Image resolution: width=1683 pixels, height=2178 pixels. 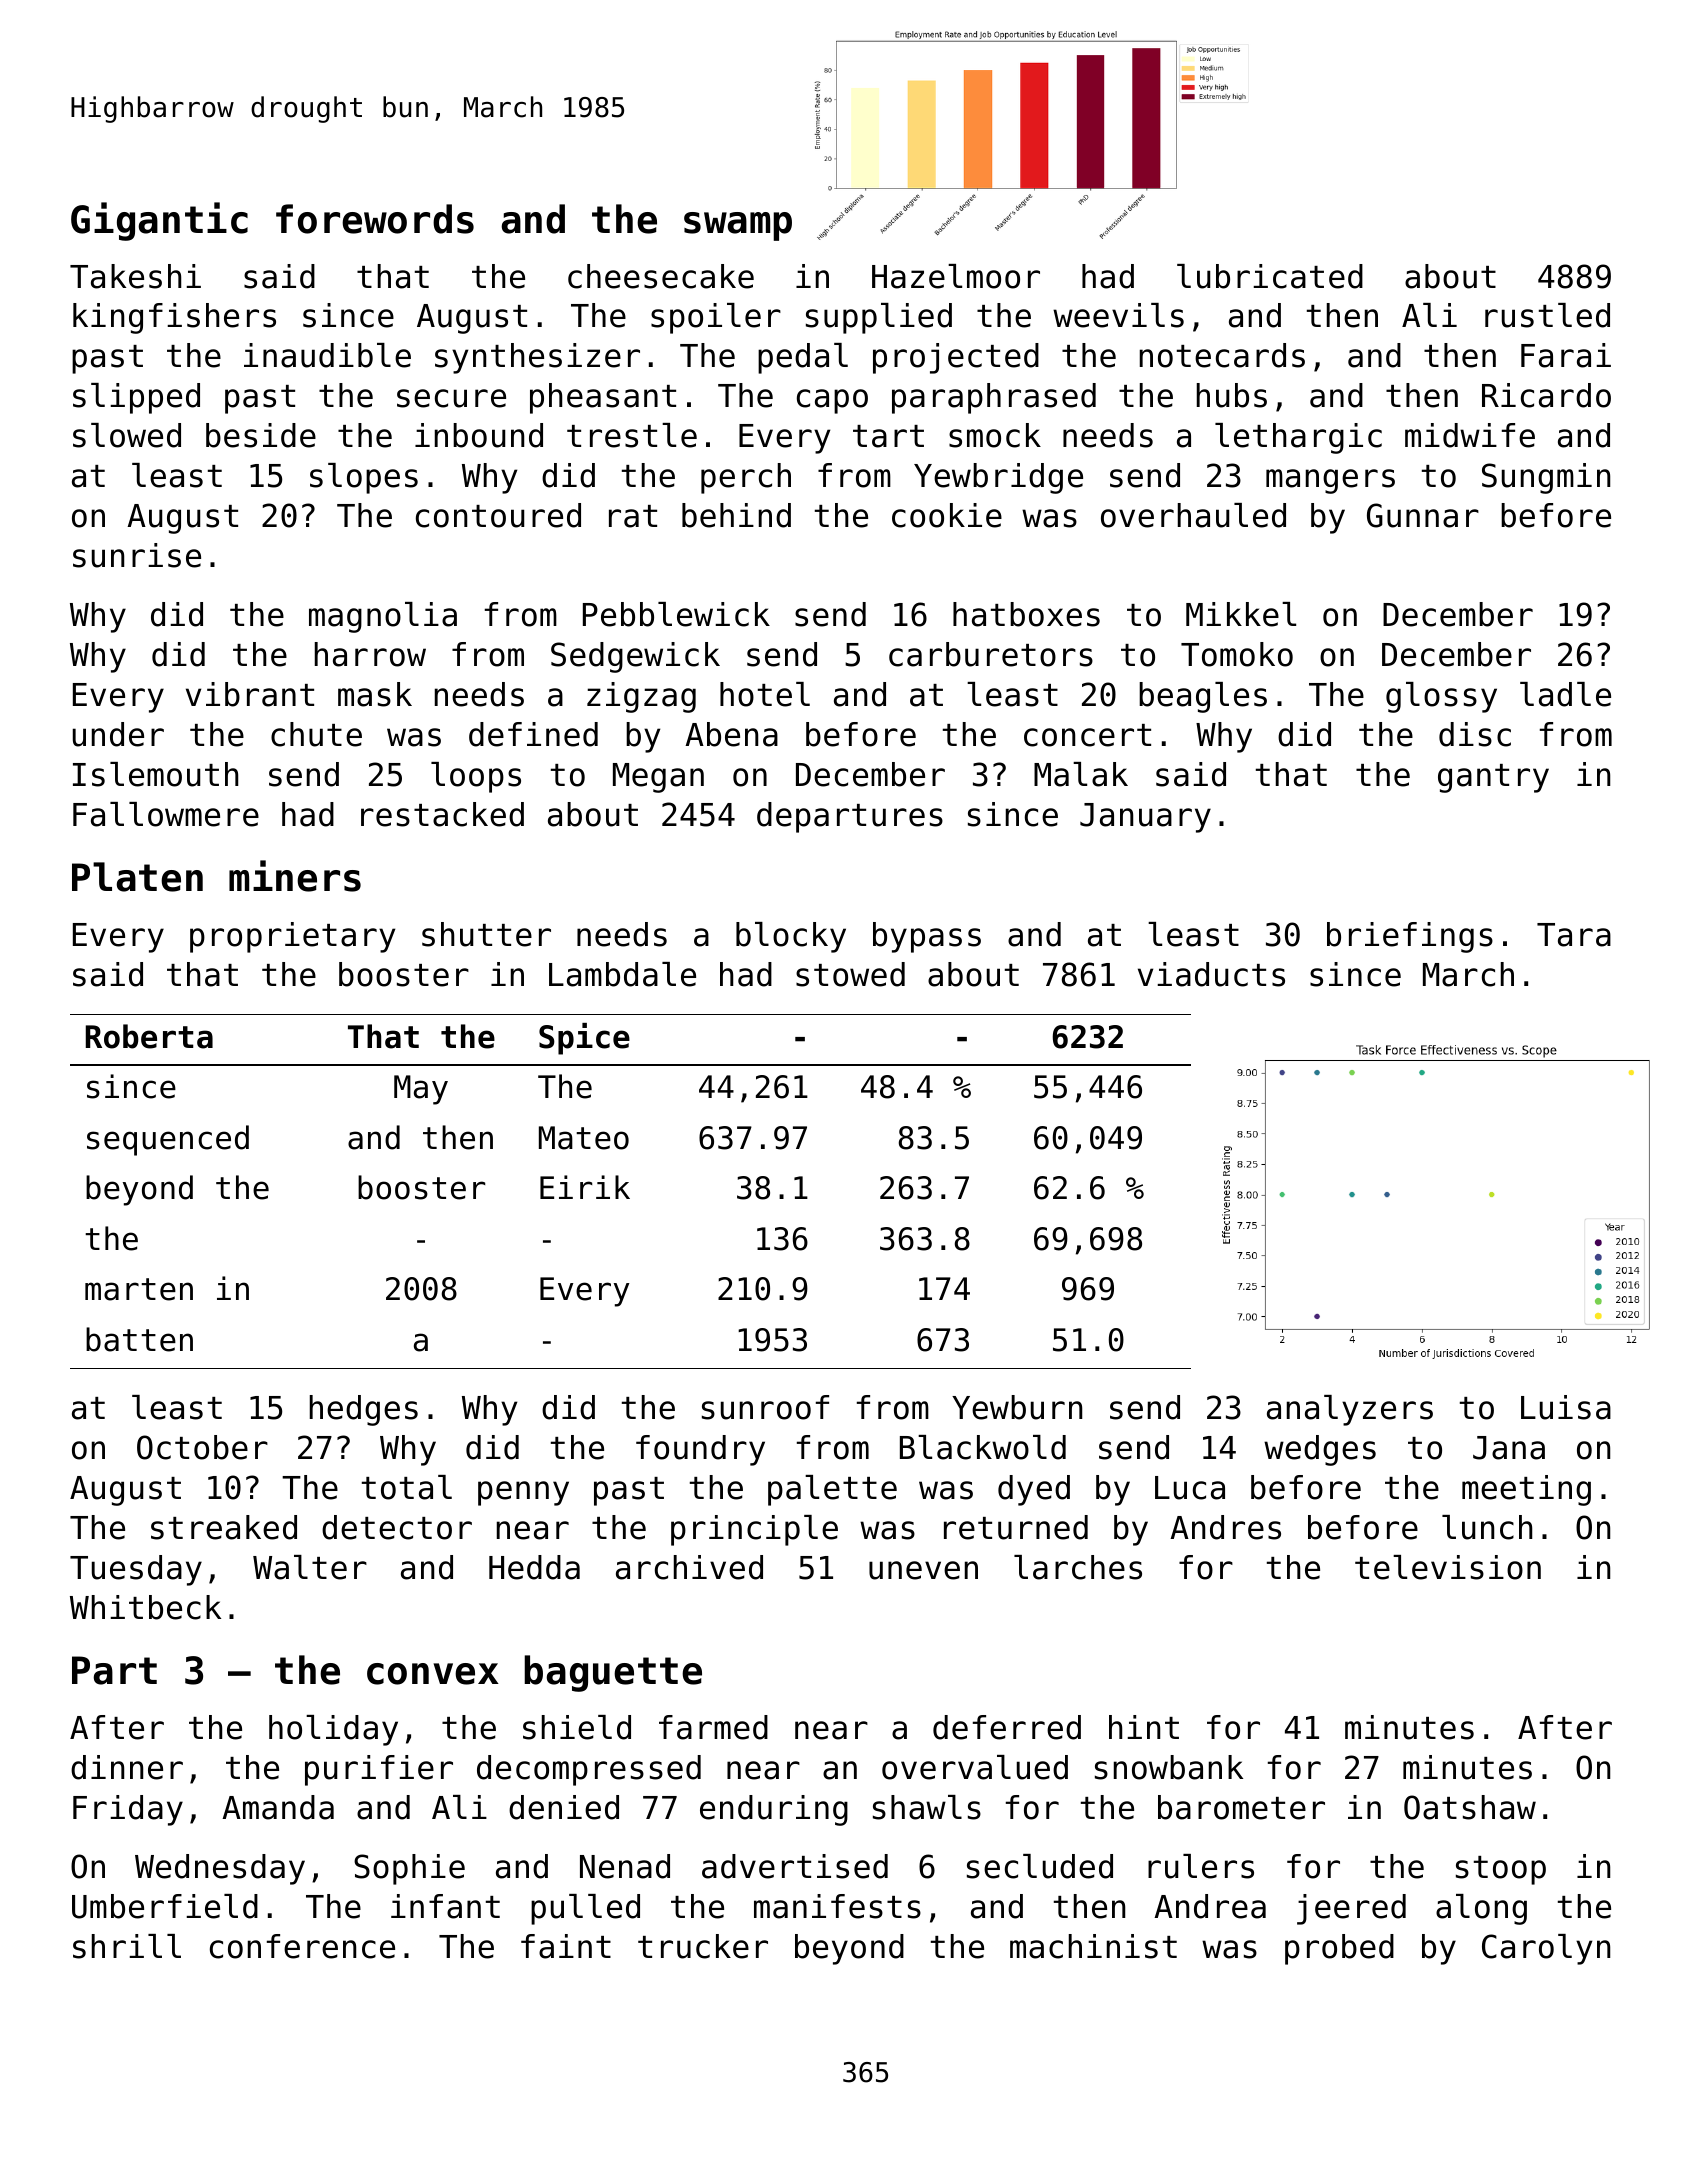 I want to click on supplied, so click(x=879, y=318).
